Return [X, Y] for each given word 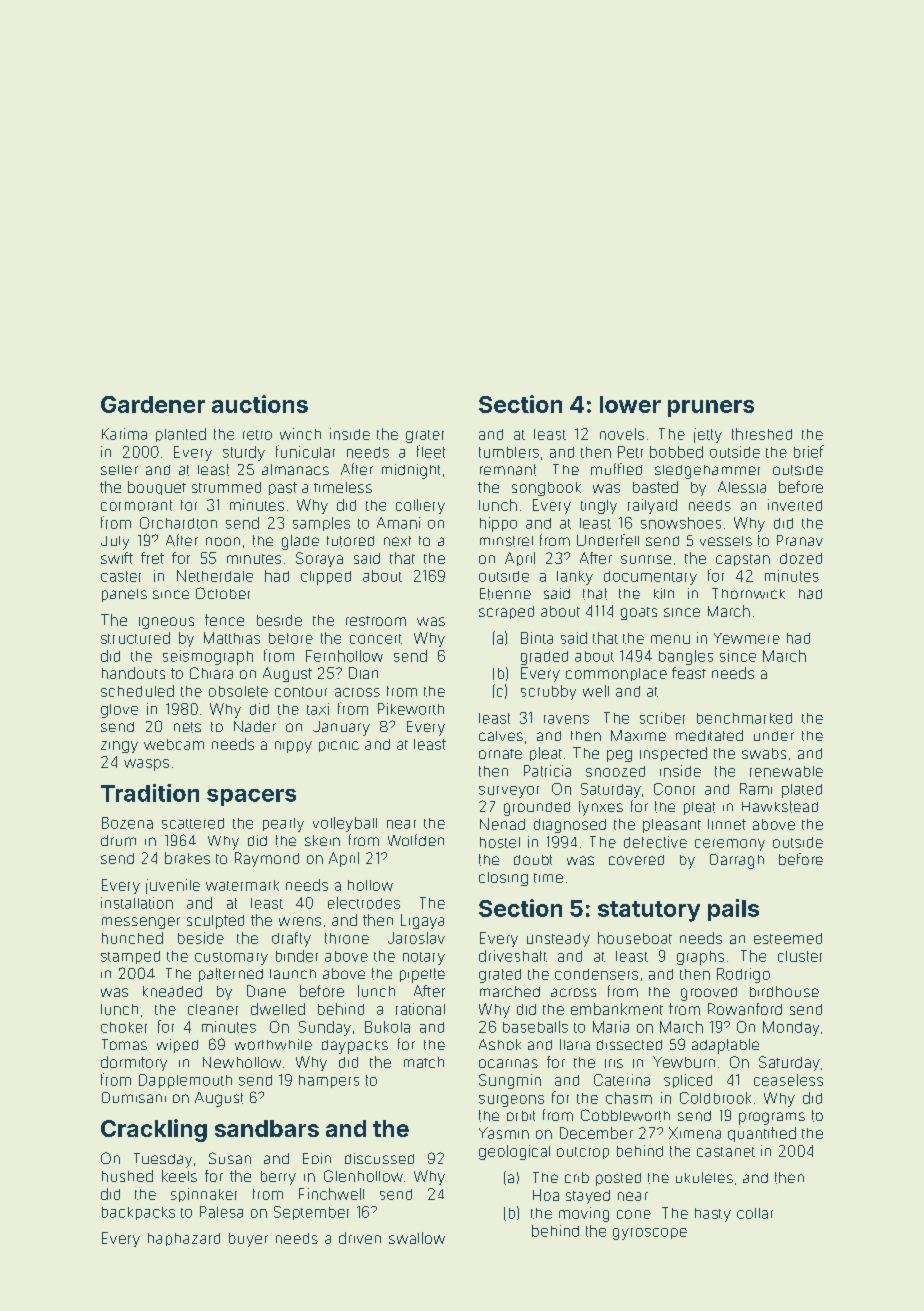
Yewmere [747, 638]
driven [360, 1238]
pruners [711, 408]
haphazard [184, 1239]
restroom [376, 621]
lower [630, 404]
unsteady [558, 940]
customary [231, 958]
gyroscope [650, 1234]
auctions [260, 404]
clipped [326, 578]
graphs [700, 958]
